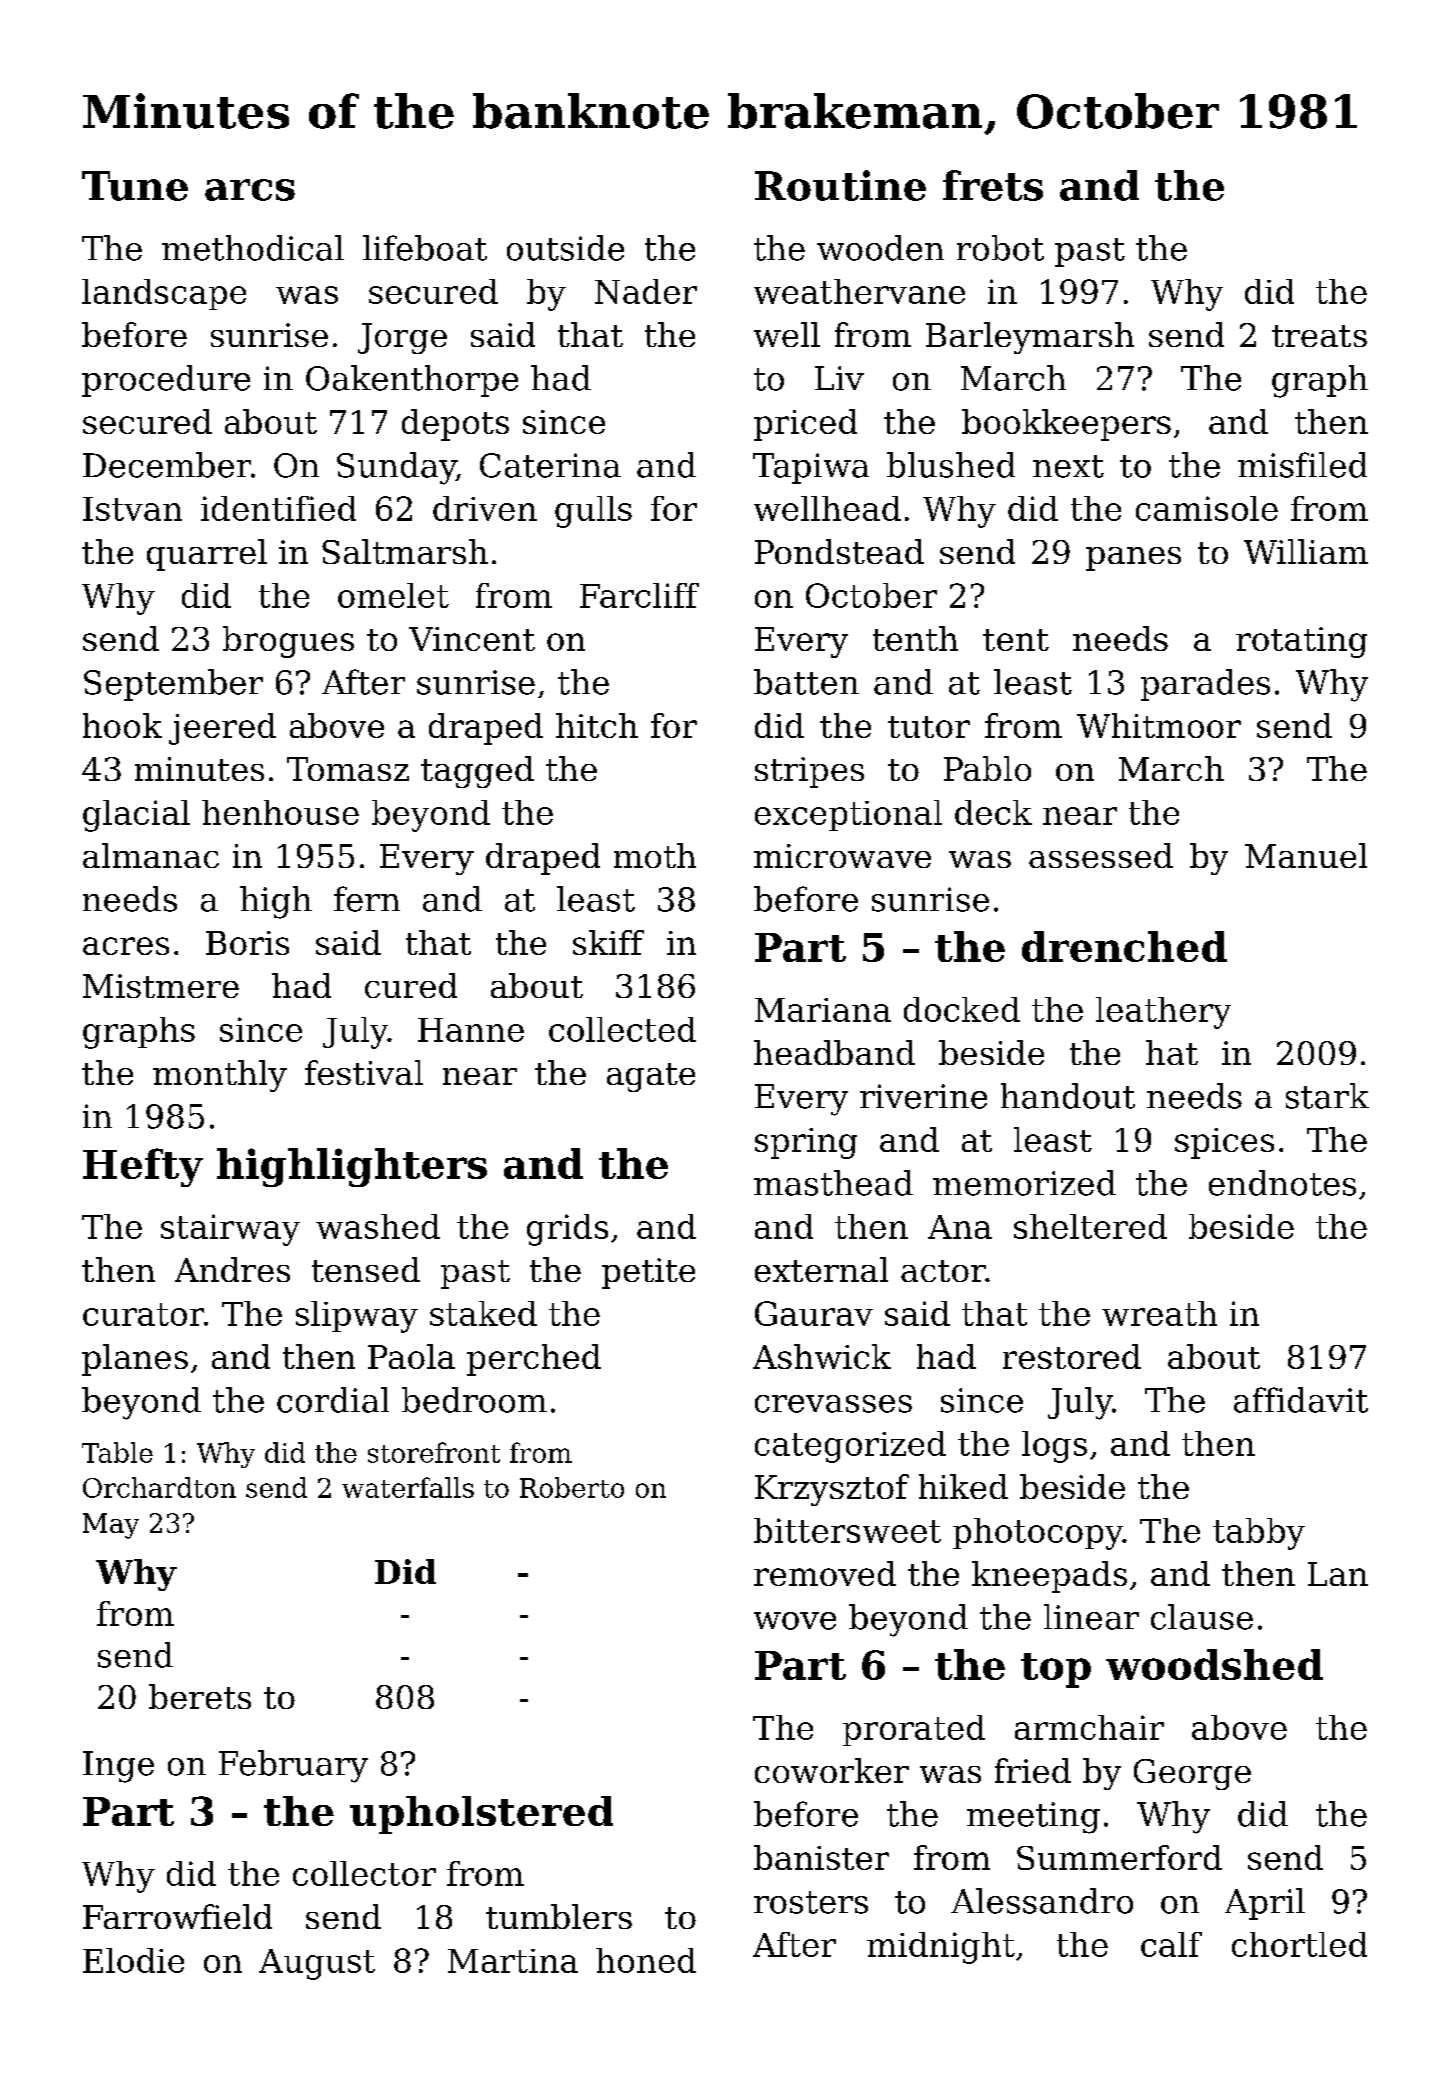 The height and width of the document is (2100, 1450). Describe the element at coordinates (293, 1766) in the document. I see `February` at that location.
